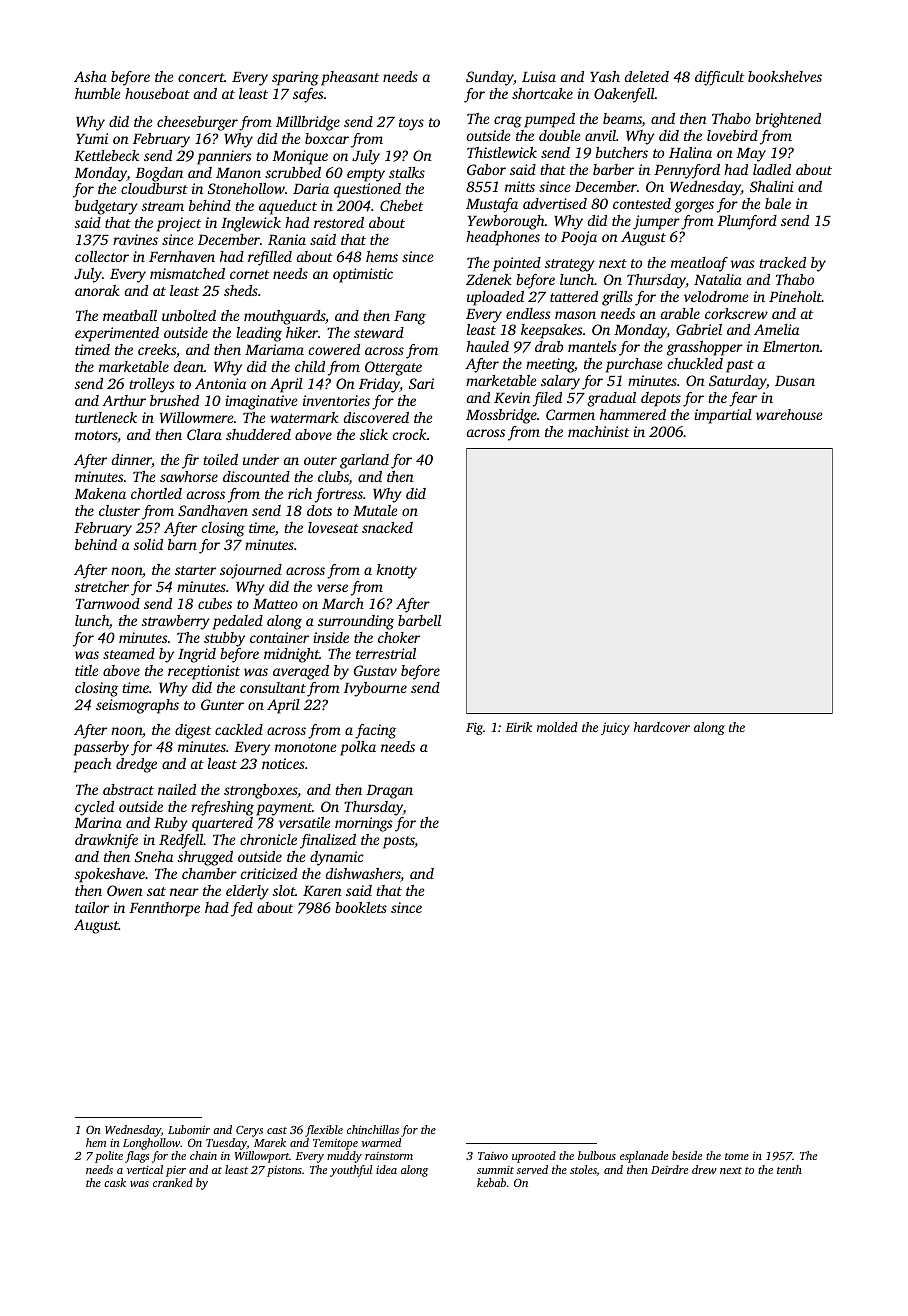 Image resolution: width=908 pixels, height=1316 pixels. Describe the element at coordinates (110, 875) in the screenshot. I see `spokeshave` at that location.
